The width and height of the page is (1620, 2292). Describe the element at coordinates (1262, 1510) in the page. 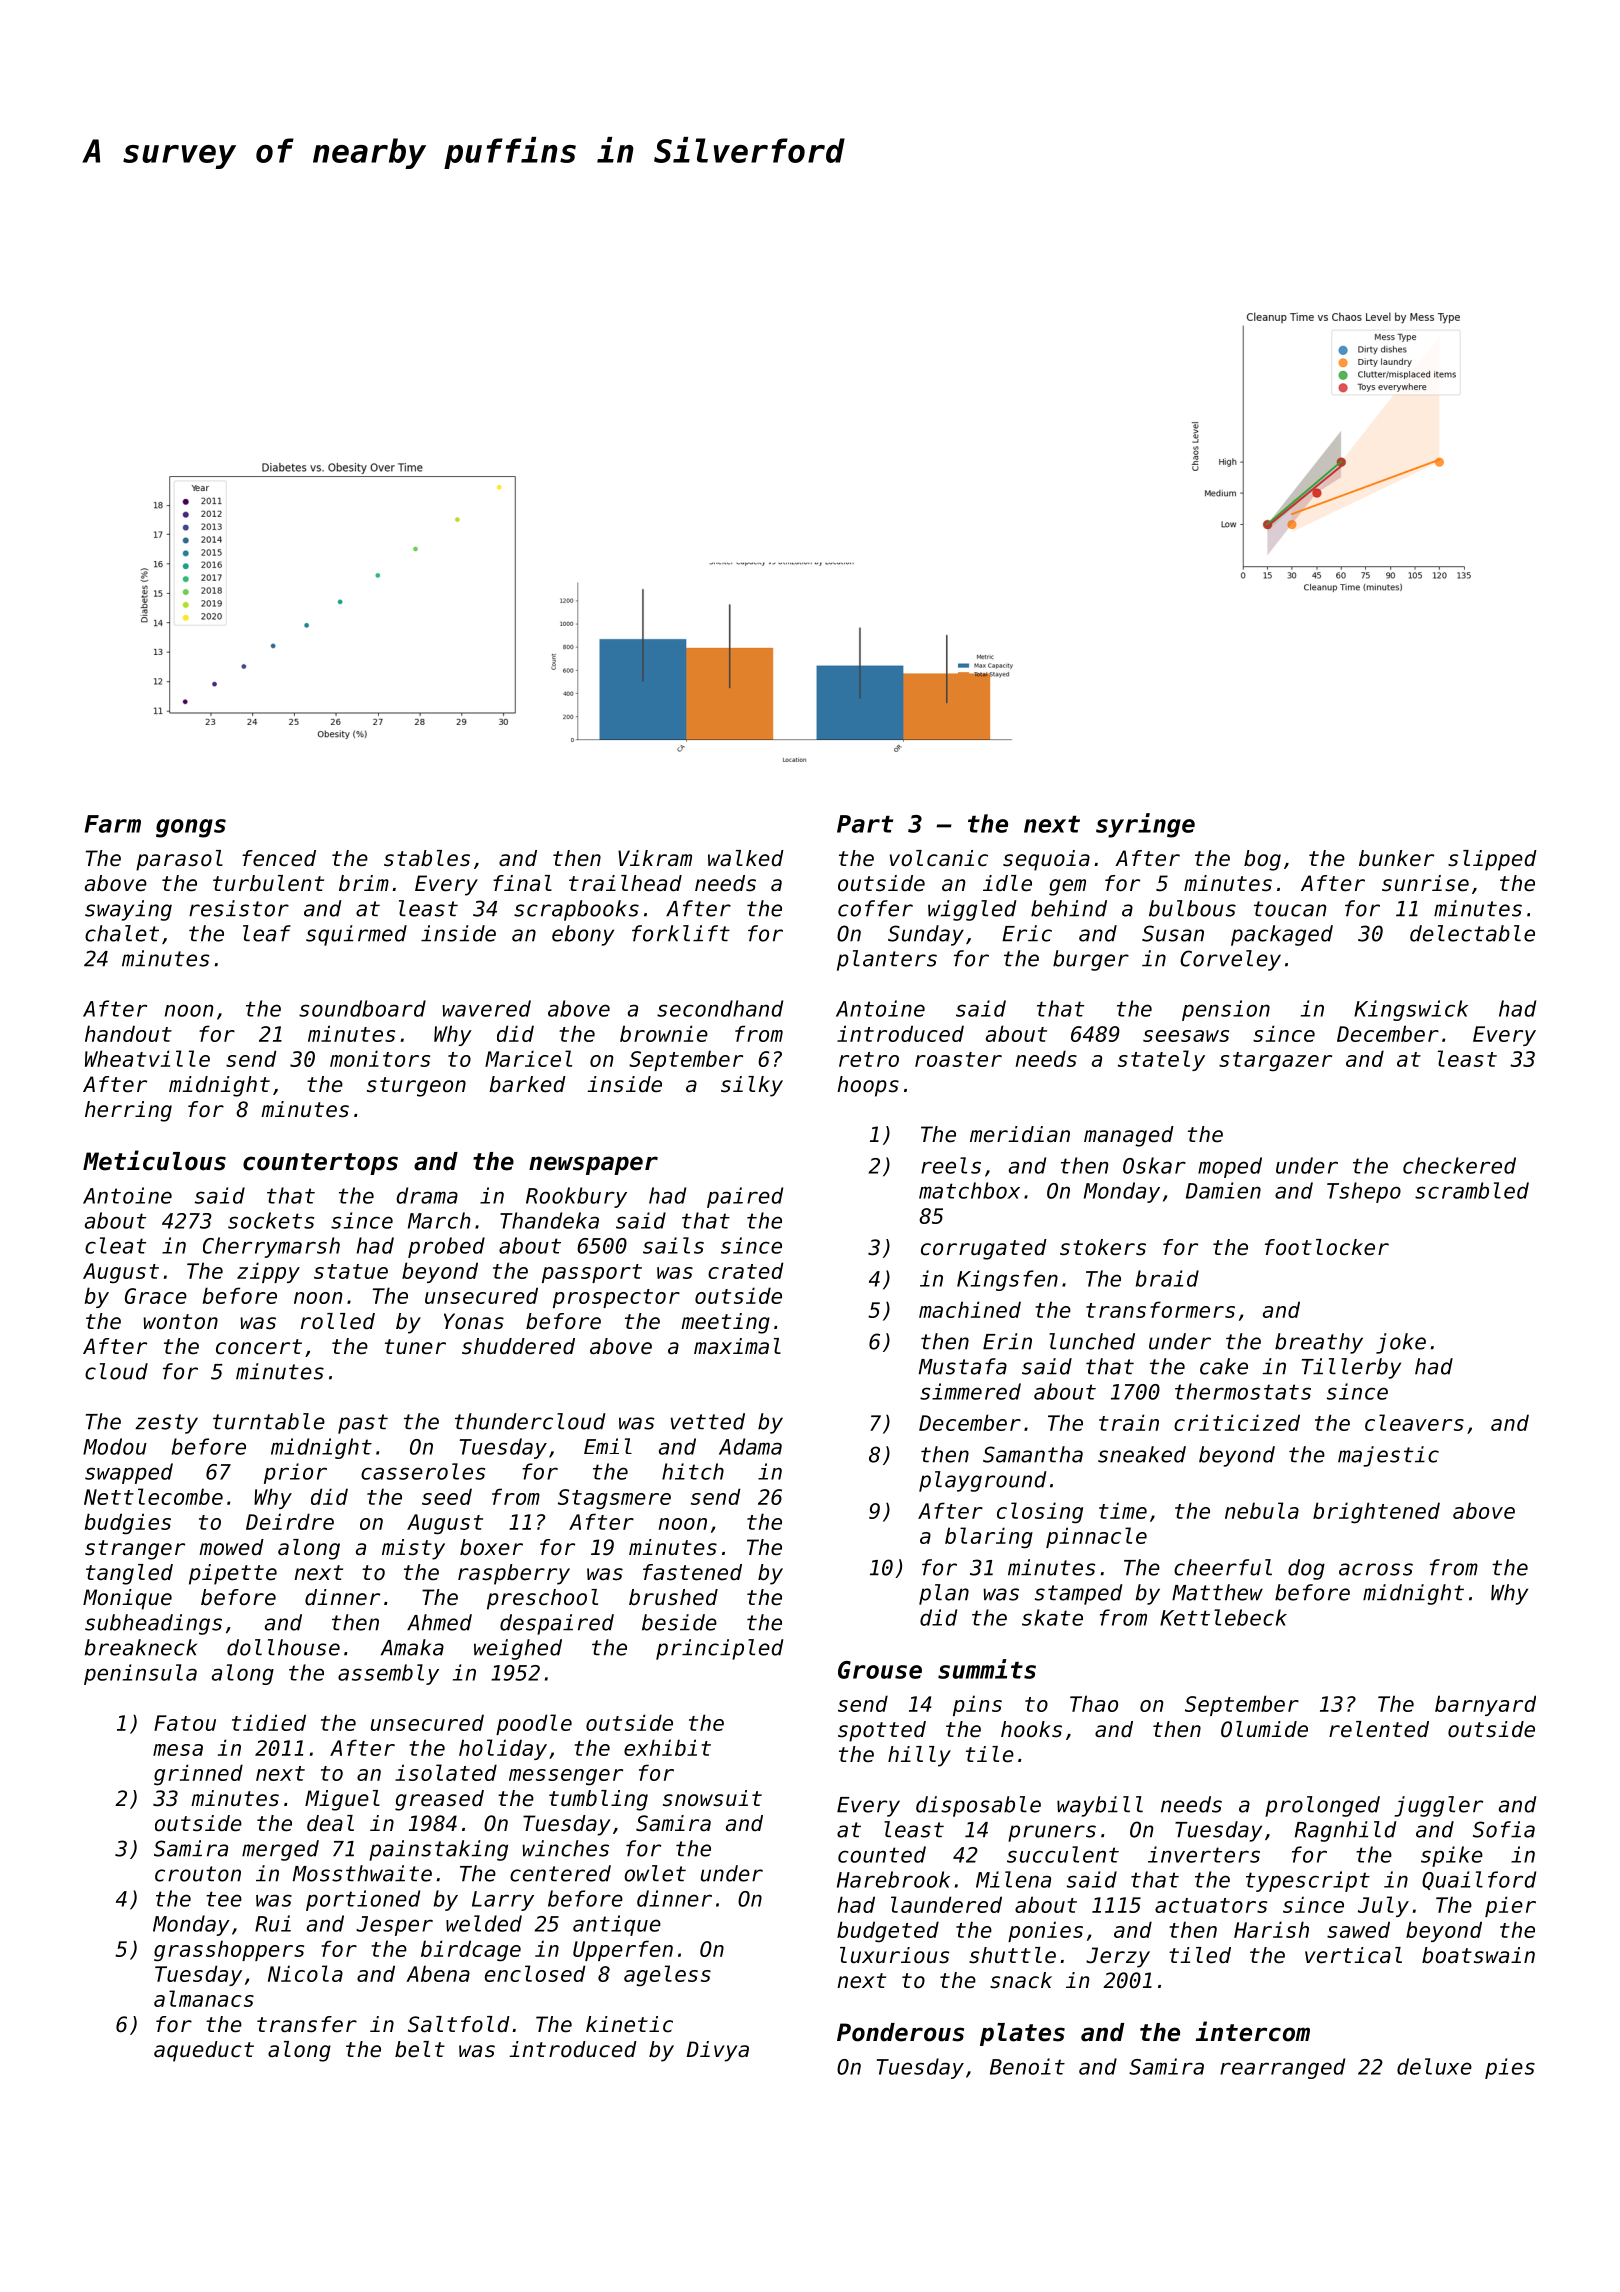

I see `nebula` at that location.
